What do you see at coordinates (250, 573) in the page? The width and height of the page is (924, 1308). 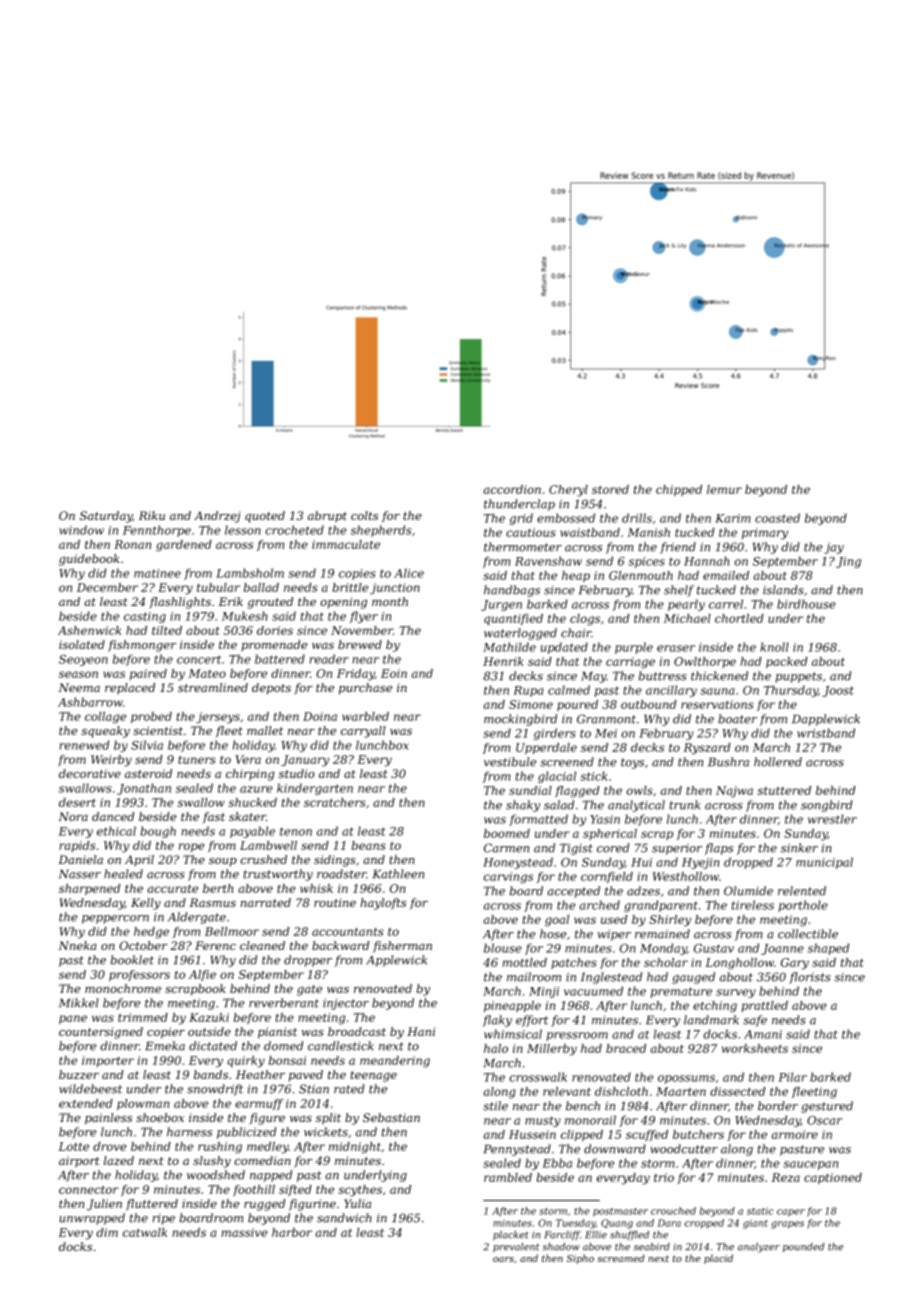 I see `Lambsholm` at bounding box center [250, 573].
